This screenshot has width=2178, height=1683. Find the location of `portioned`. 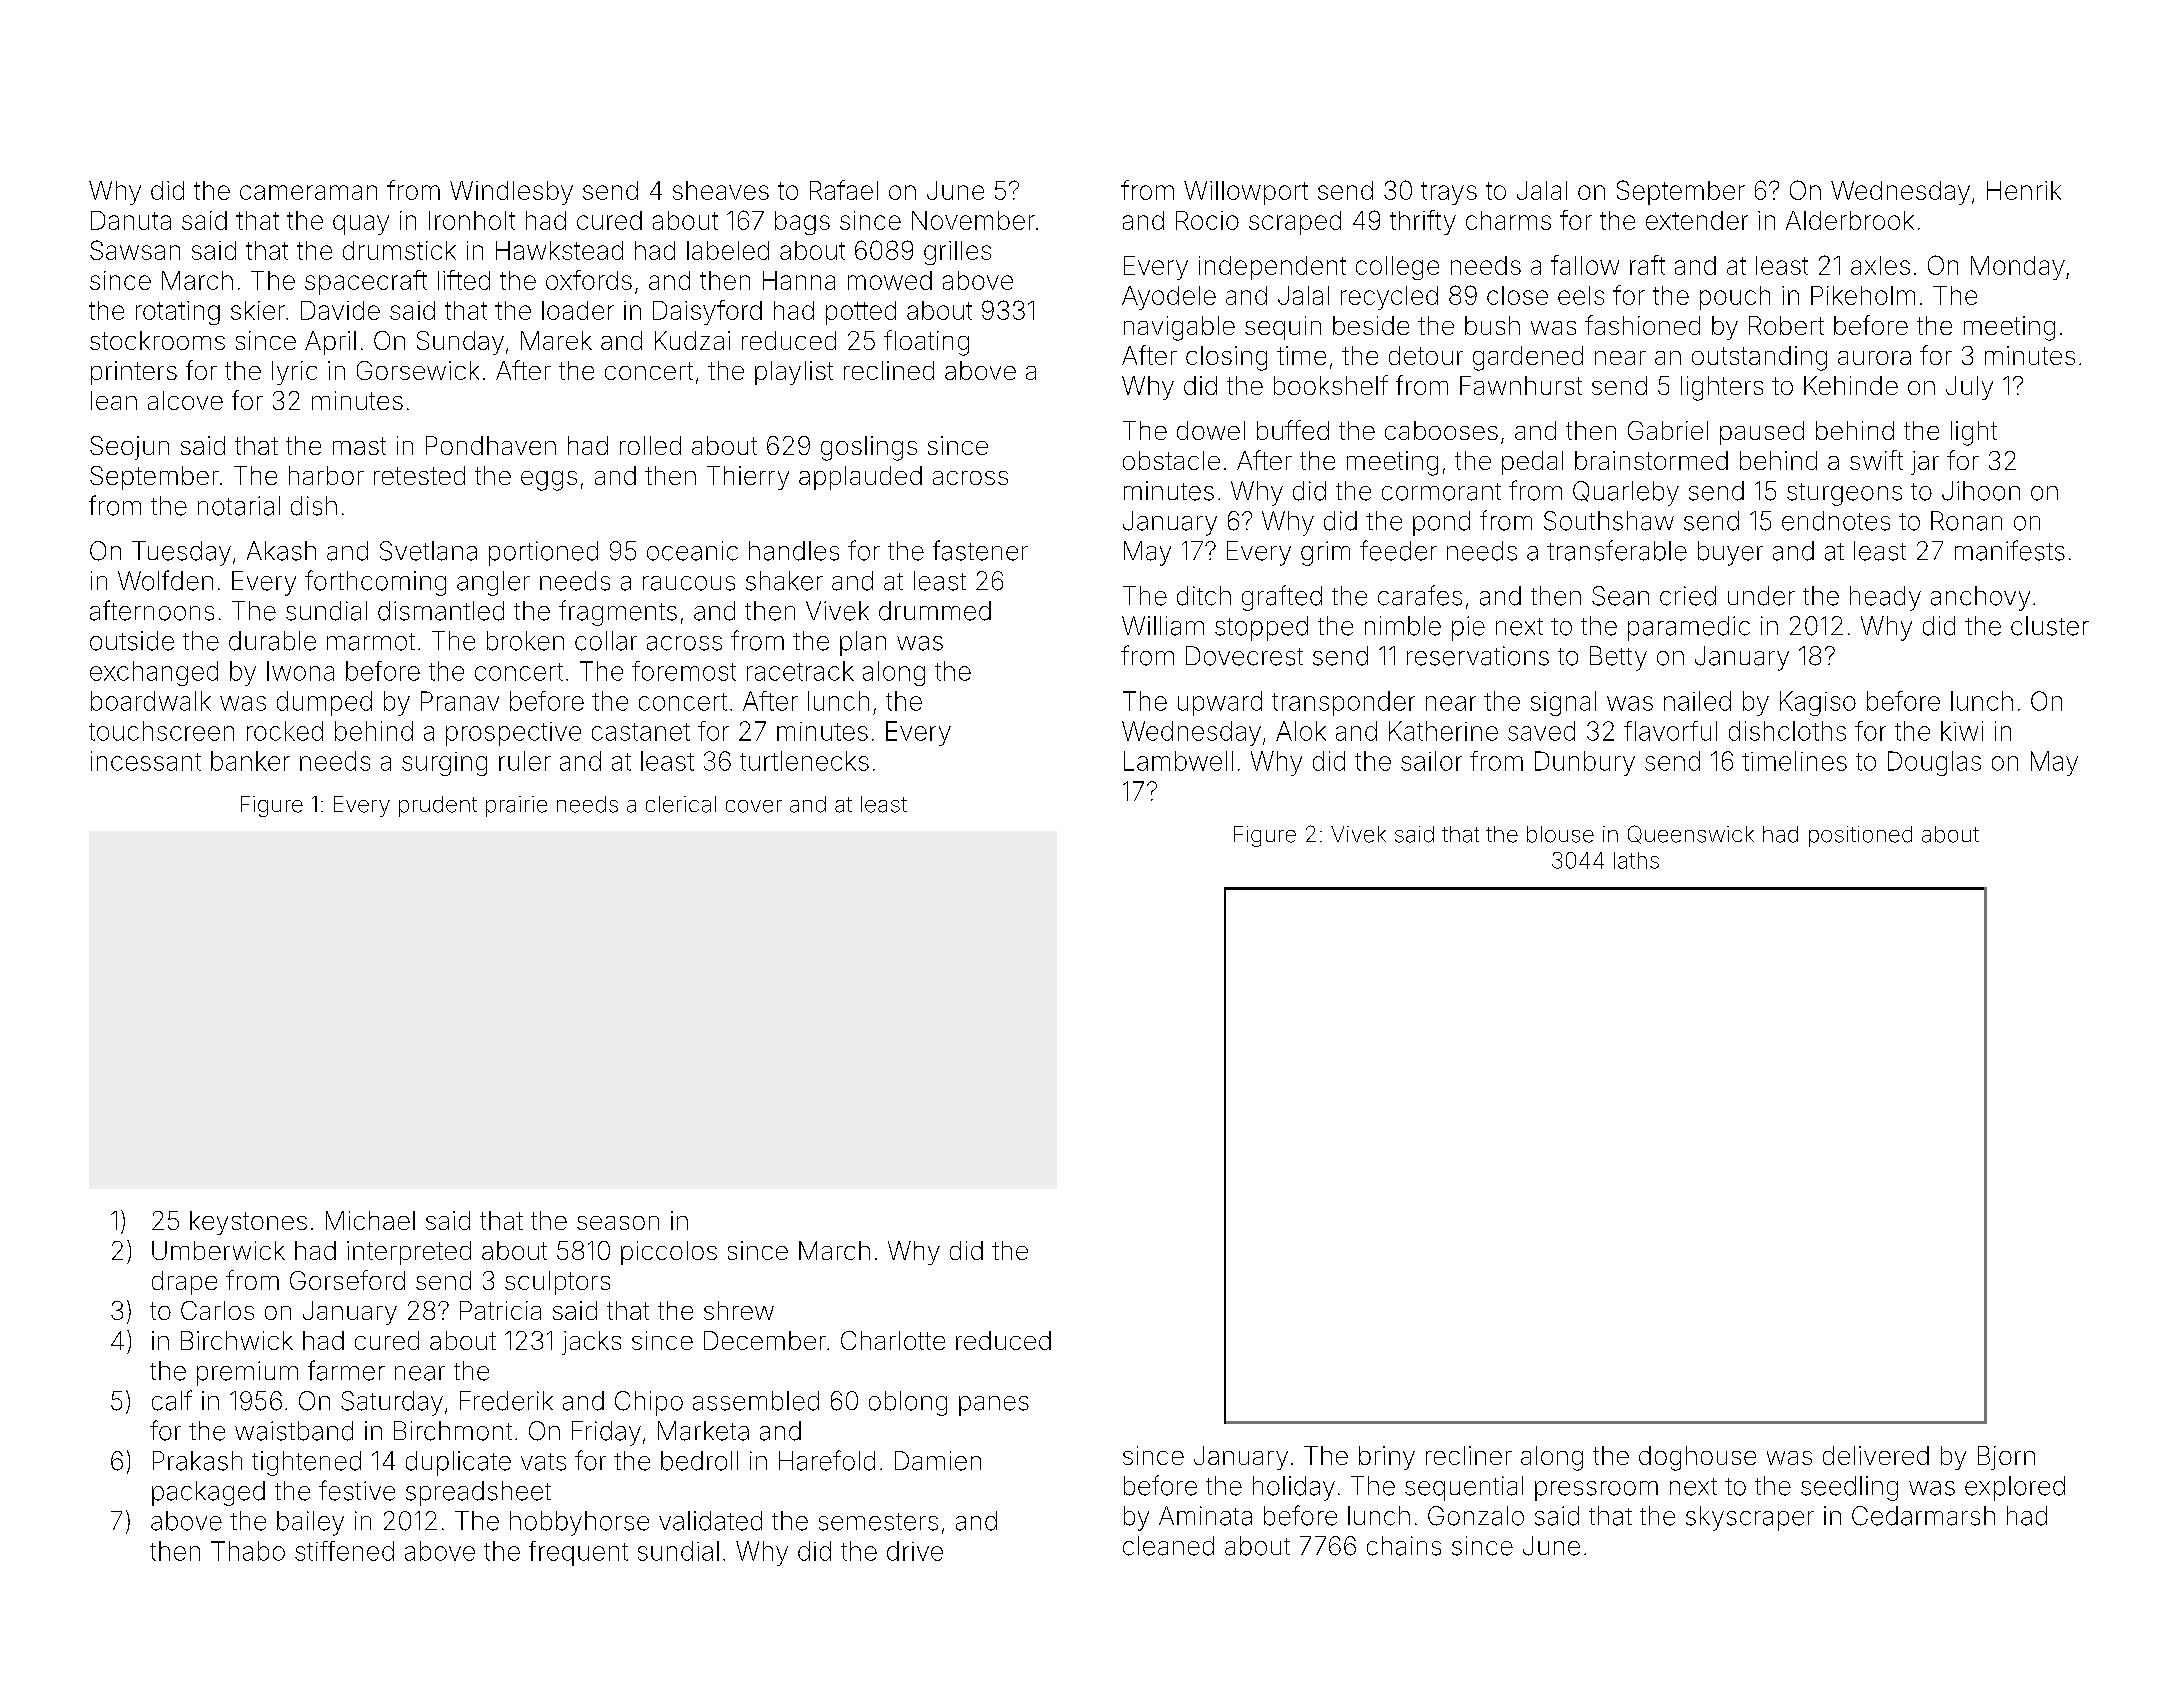

portioned is located at coordinates (543, 553).
